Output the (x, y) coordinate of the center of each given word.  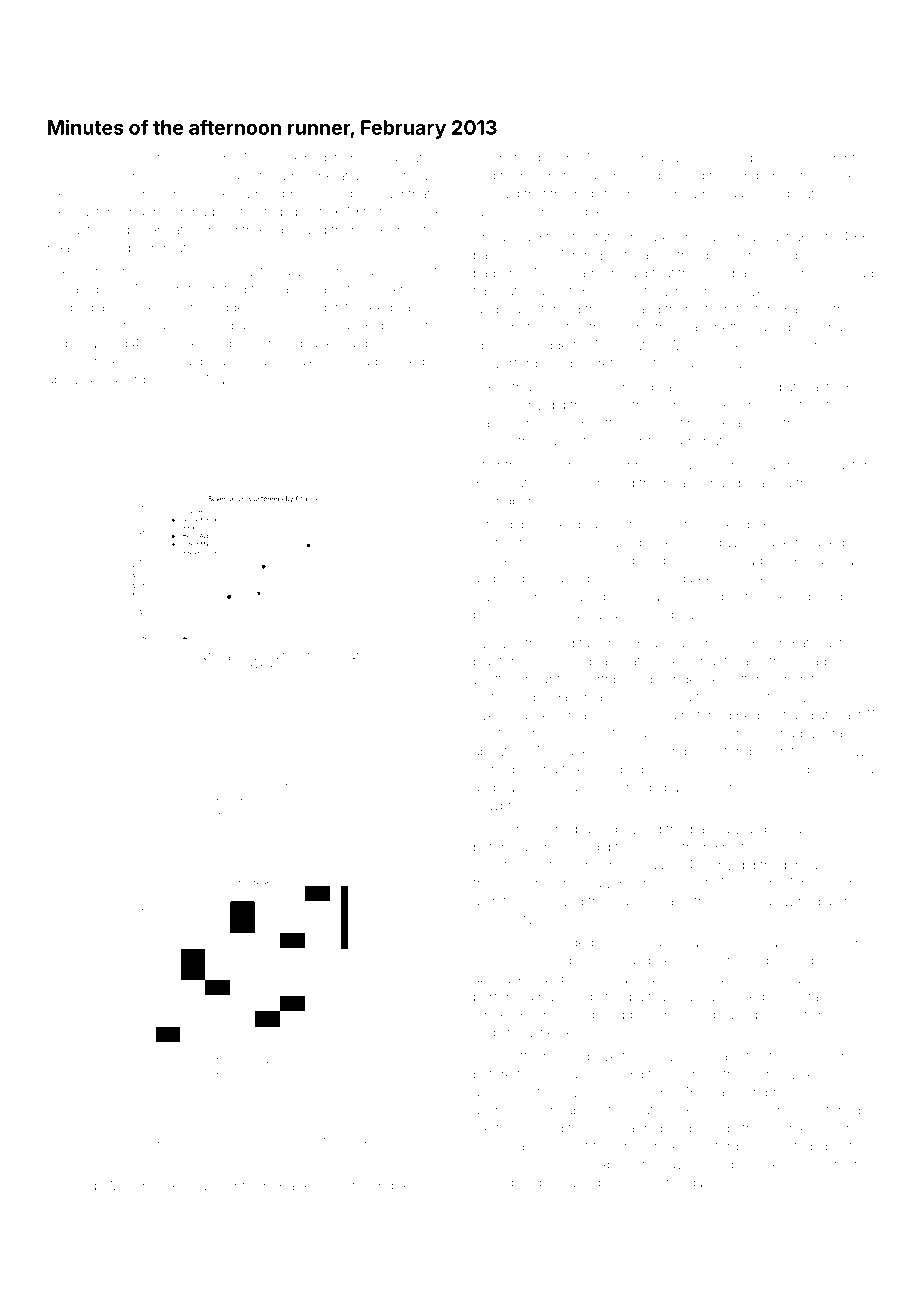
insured (199, 1125)
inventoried (826, 1110)
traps (280, 231)
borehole (335, 271)
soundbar (502, 501)
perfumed (503, 997)
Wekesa (750, 542)
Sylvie (572, 1093)
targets (143, 381)
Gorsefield (814, 272)
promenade (281, 787)
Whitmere (147, 830)
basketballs (335, 801)
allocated (628, 661)
